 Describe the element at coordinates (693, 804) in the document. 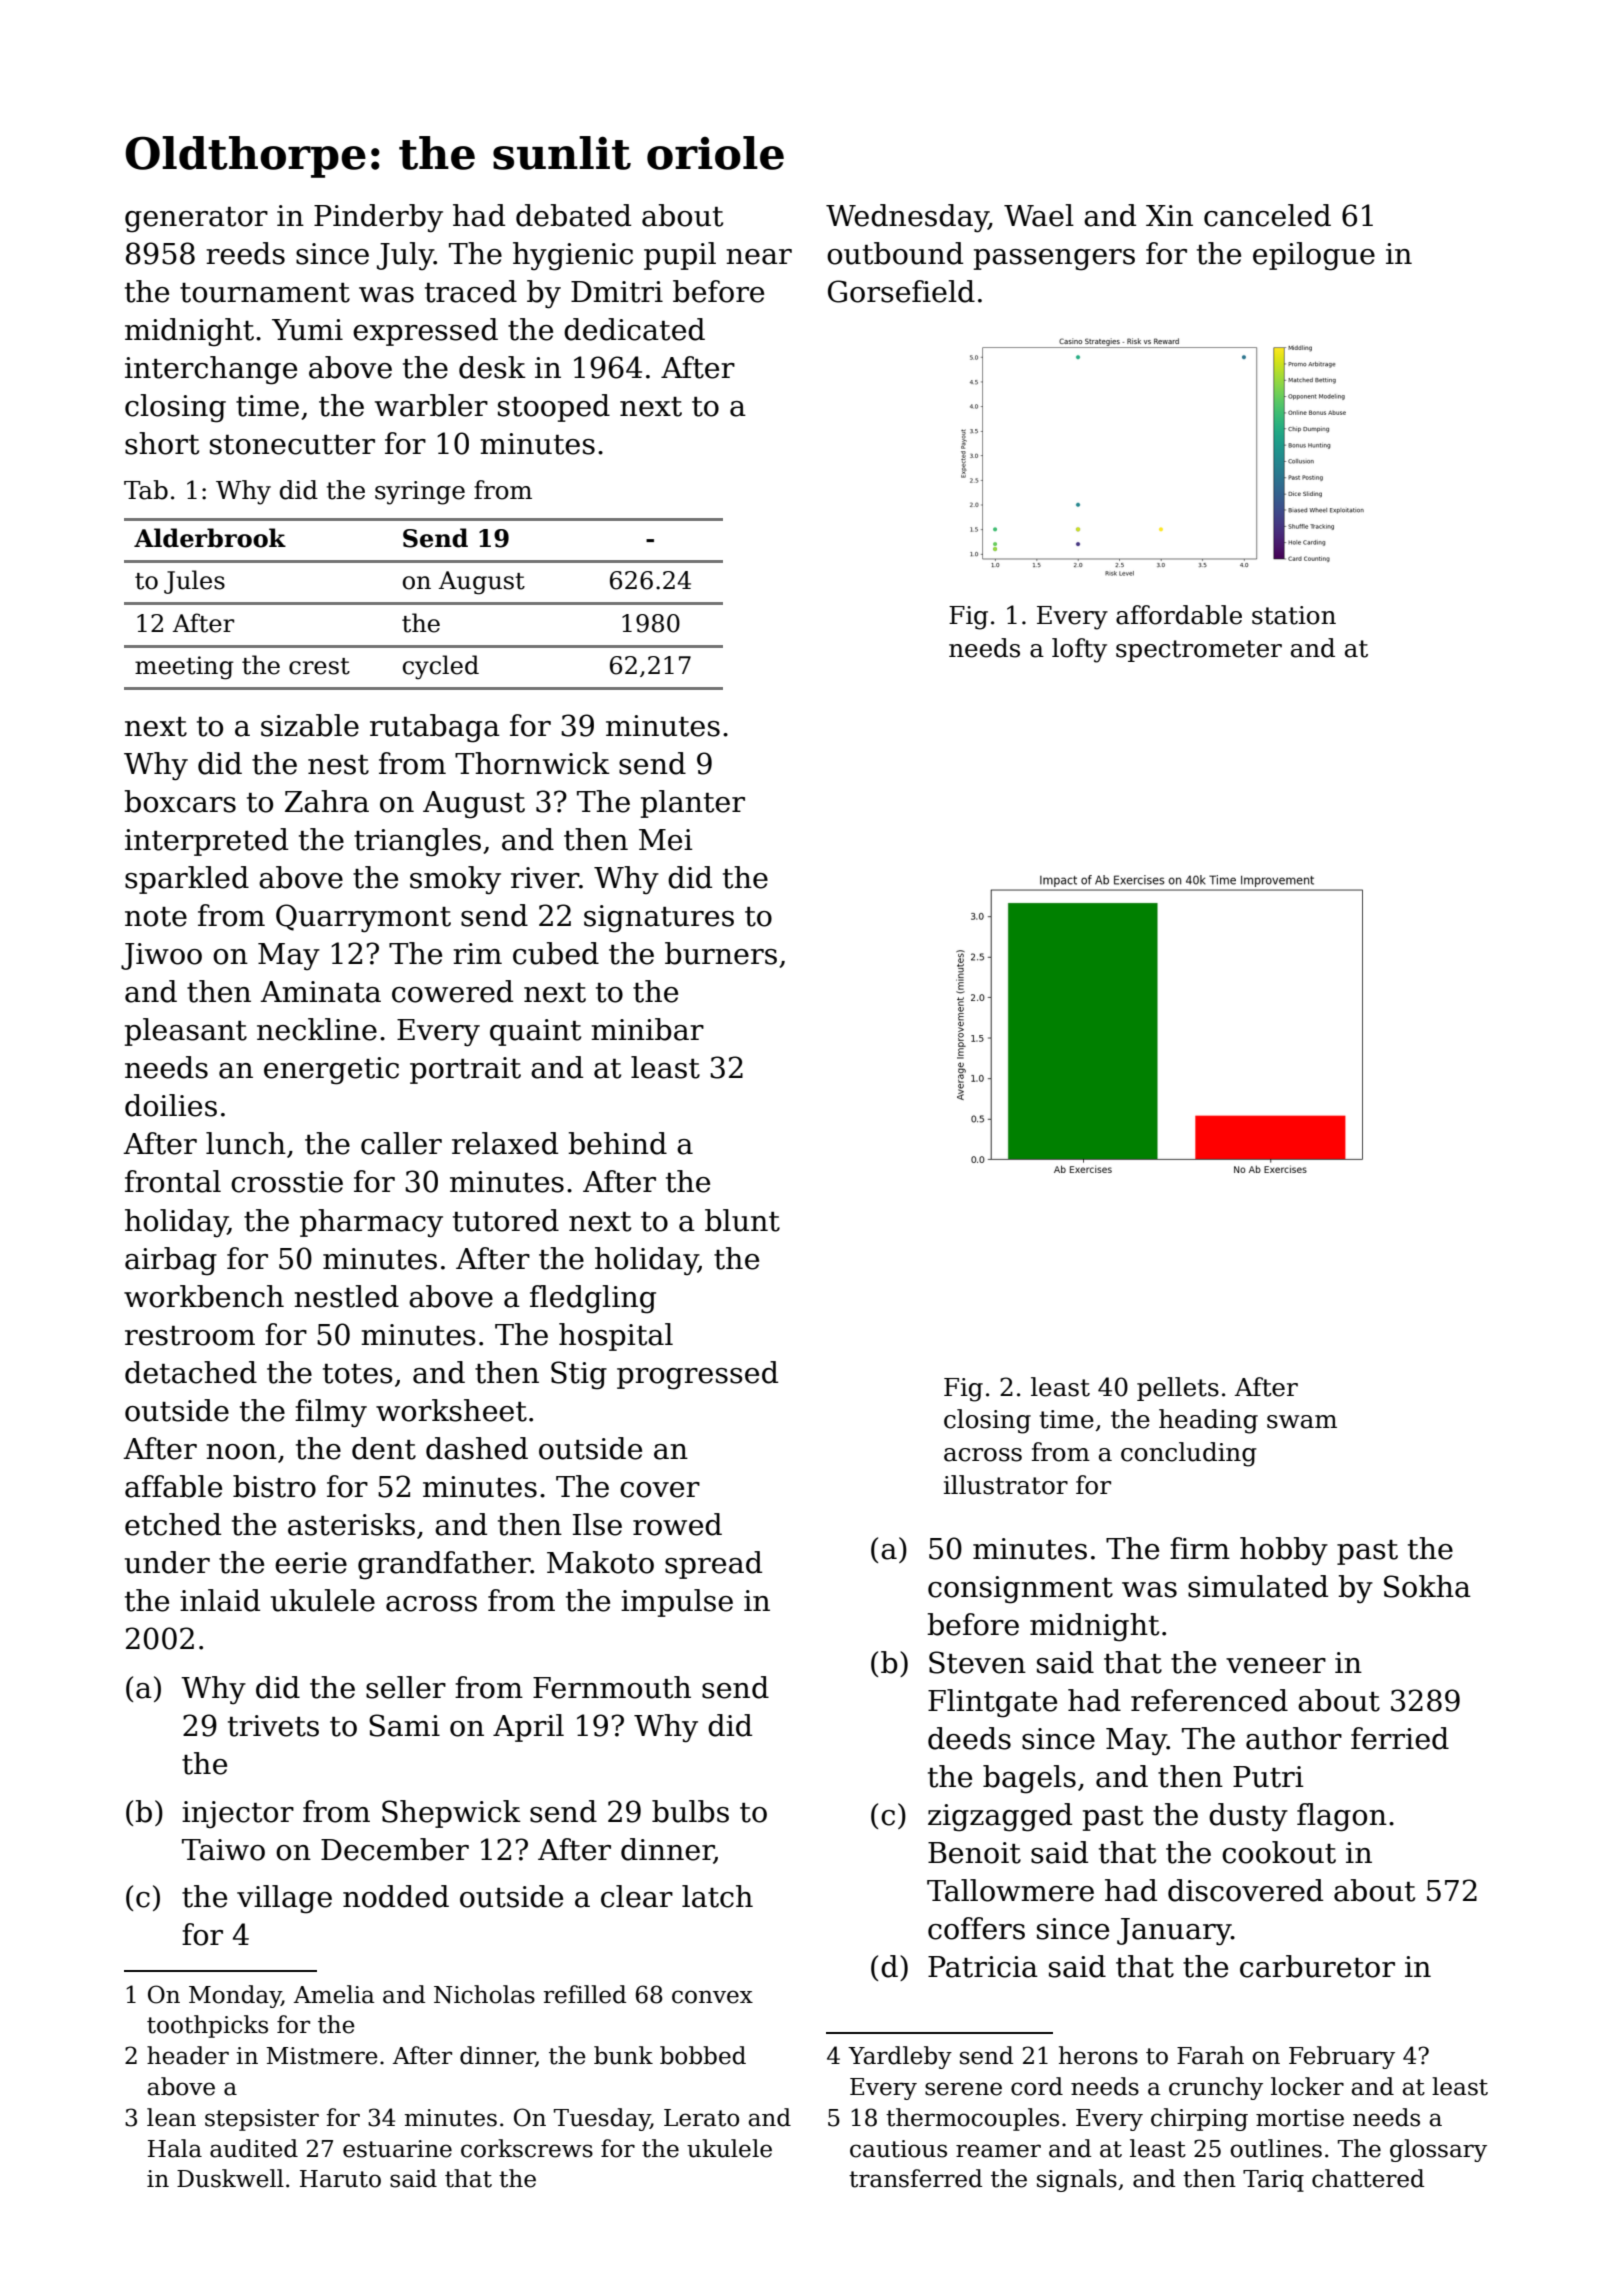

I see `planter` at that location.
